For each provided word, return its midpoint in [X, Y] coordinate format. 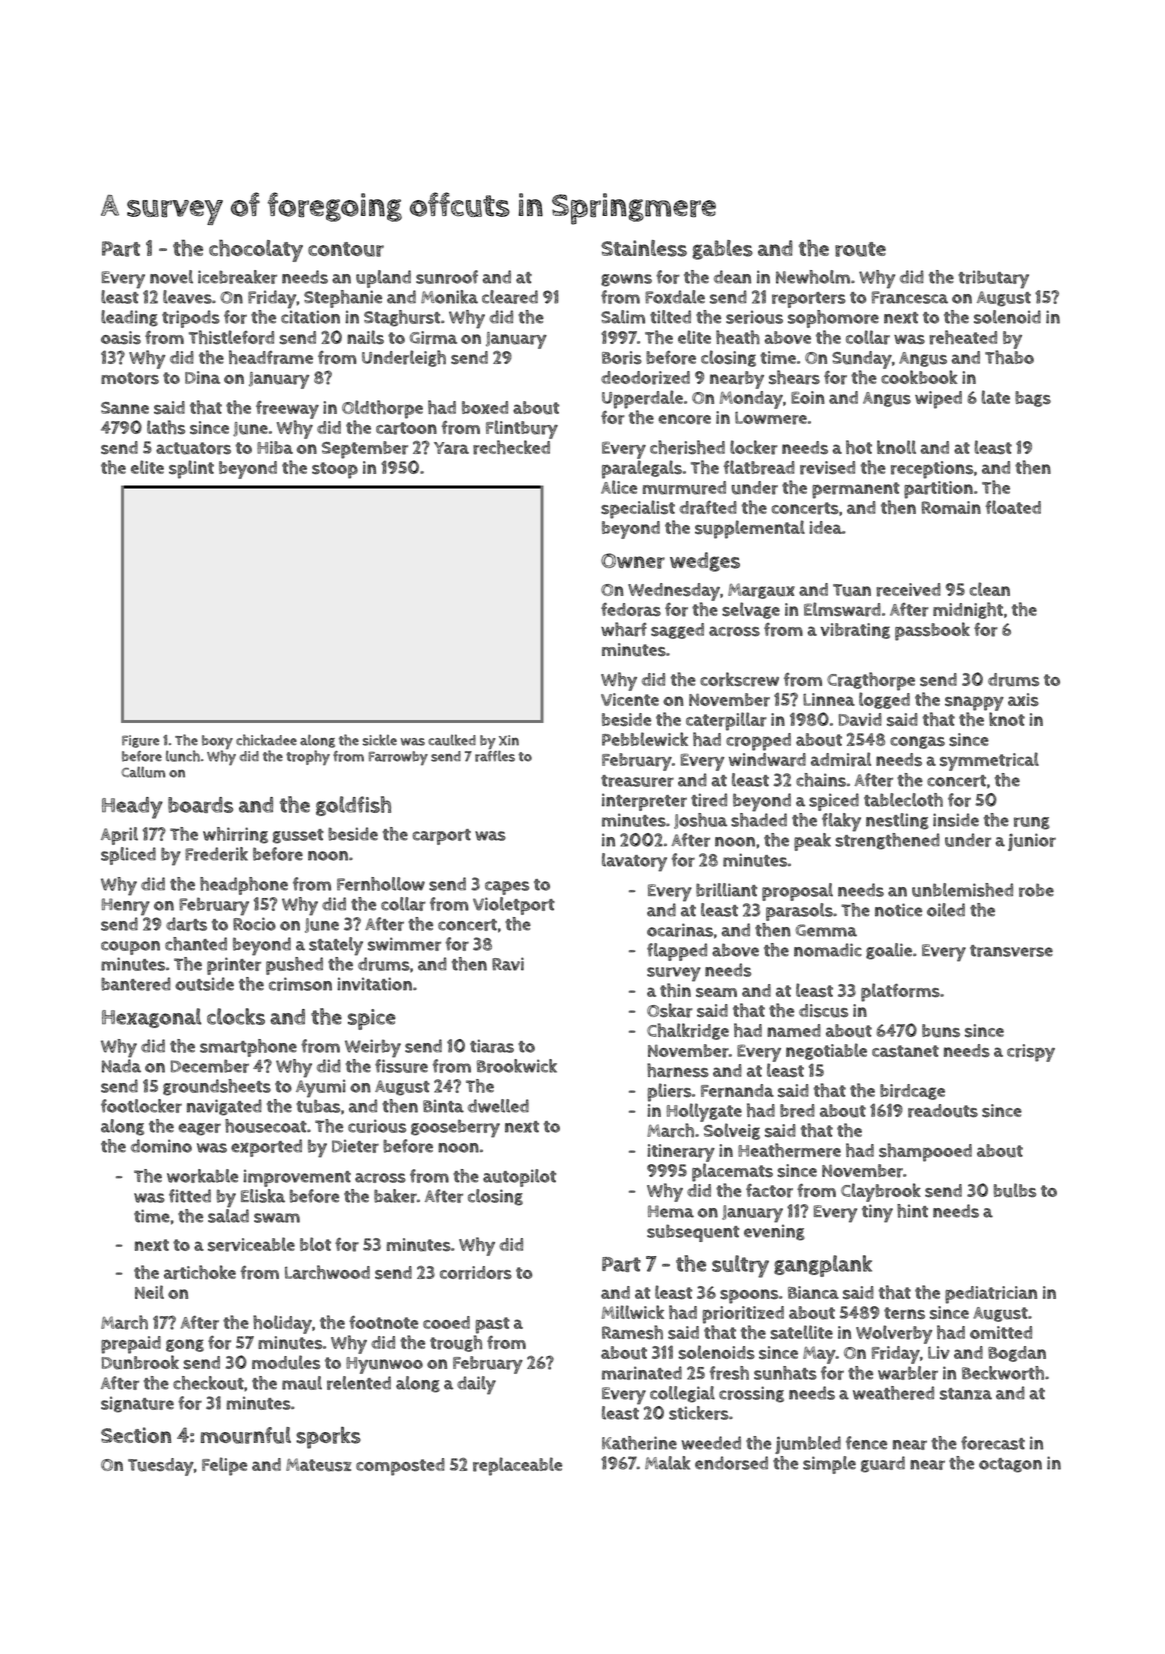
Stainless [644, 248]
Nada [121, 1066]
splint [191, 469]
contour [346, 249]
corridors [476, 1273]
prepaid [131, 1345]
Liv [939, 1352]
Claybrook [881, 1192]
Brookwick [517, 1066]
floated [1013, 507]
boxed [485, 407]
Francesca [910, 297]
